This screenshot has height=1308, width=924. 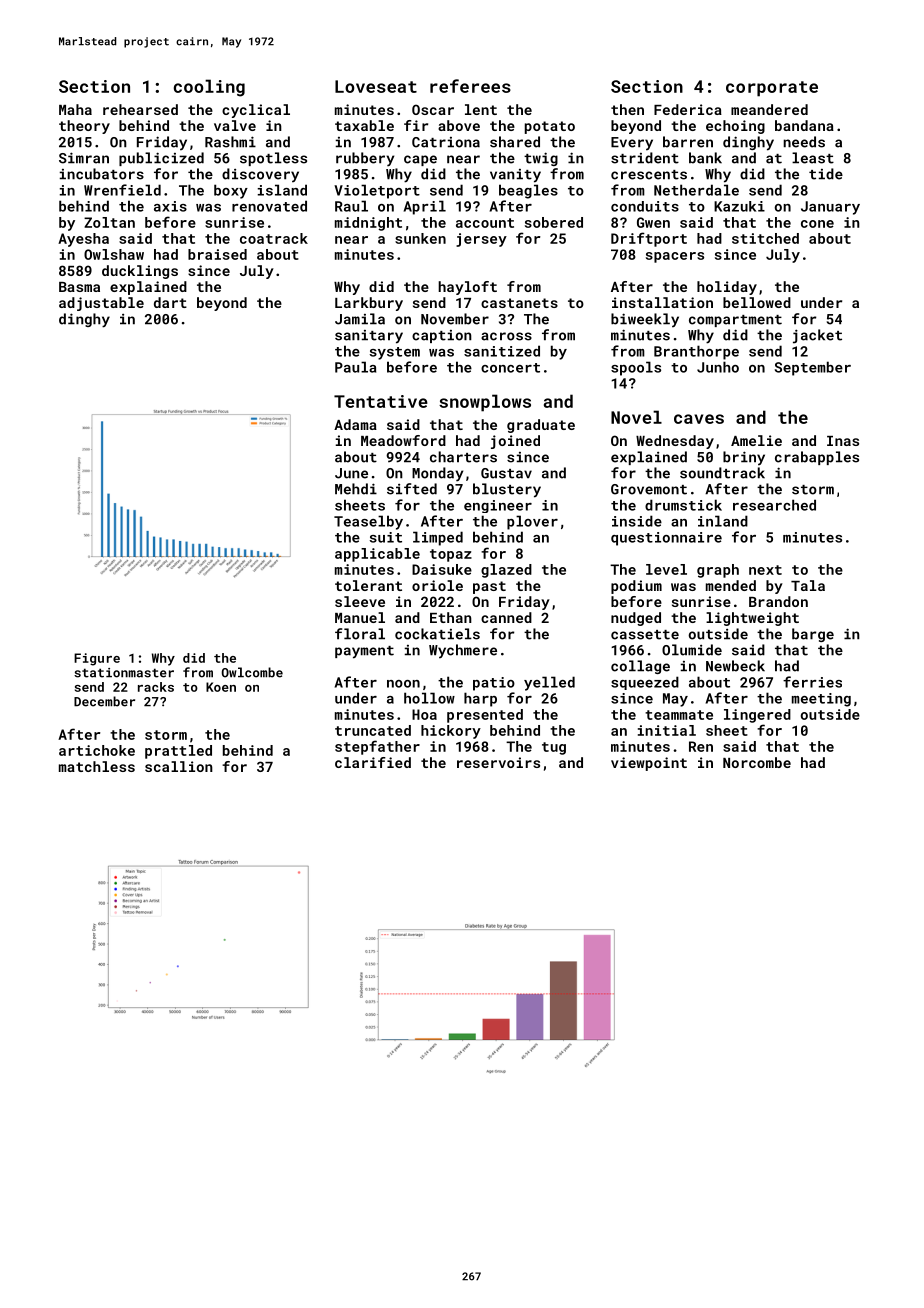 I want to click on referees, so click(x=470, y=86).
